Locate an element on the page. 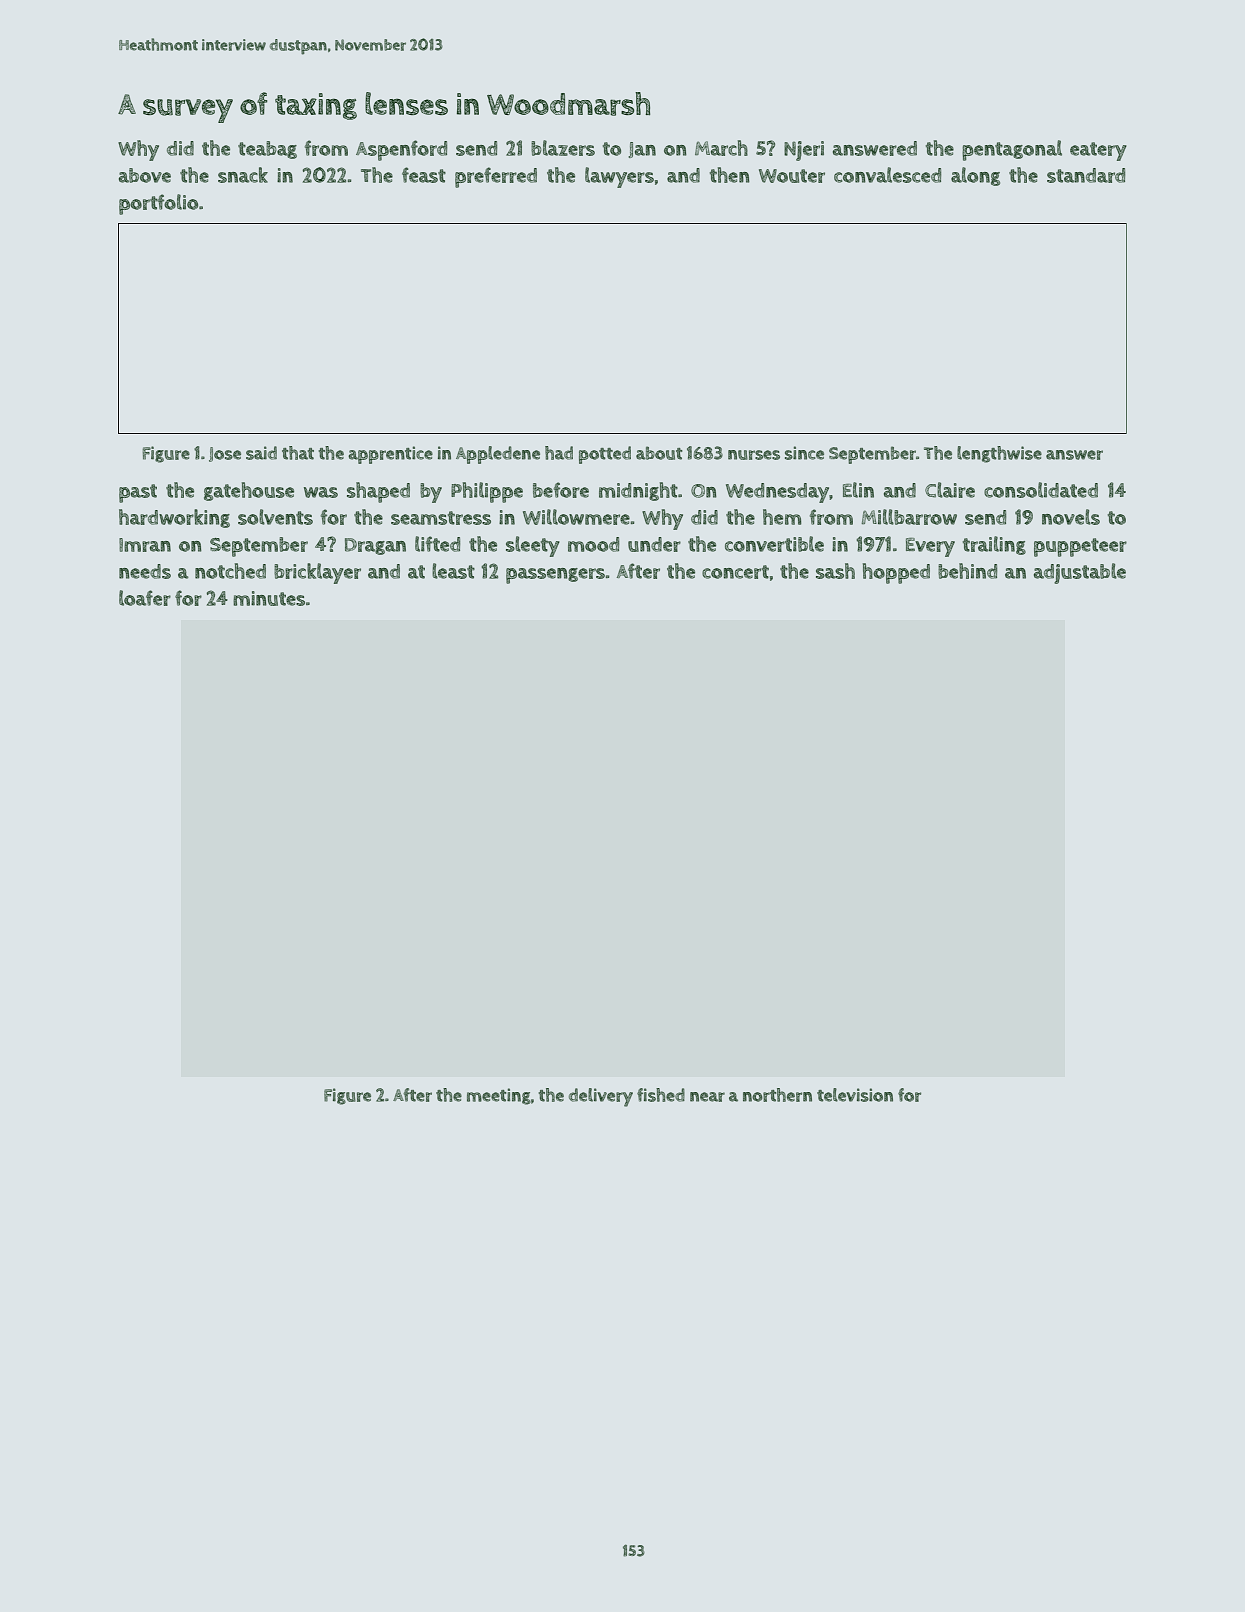  bricklayer is located at coordinates (317, 573).
